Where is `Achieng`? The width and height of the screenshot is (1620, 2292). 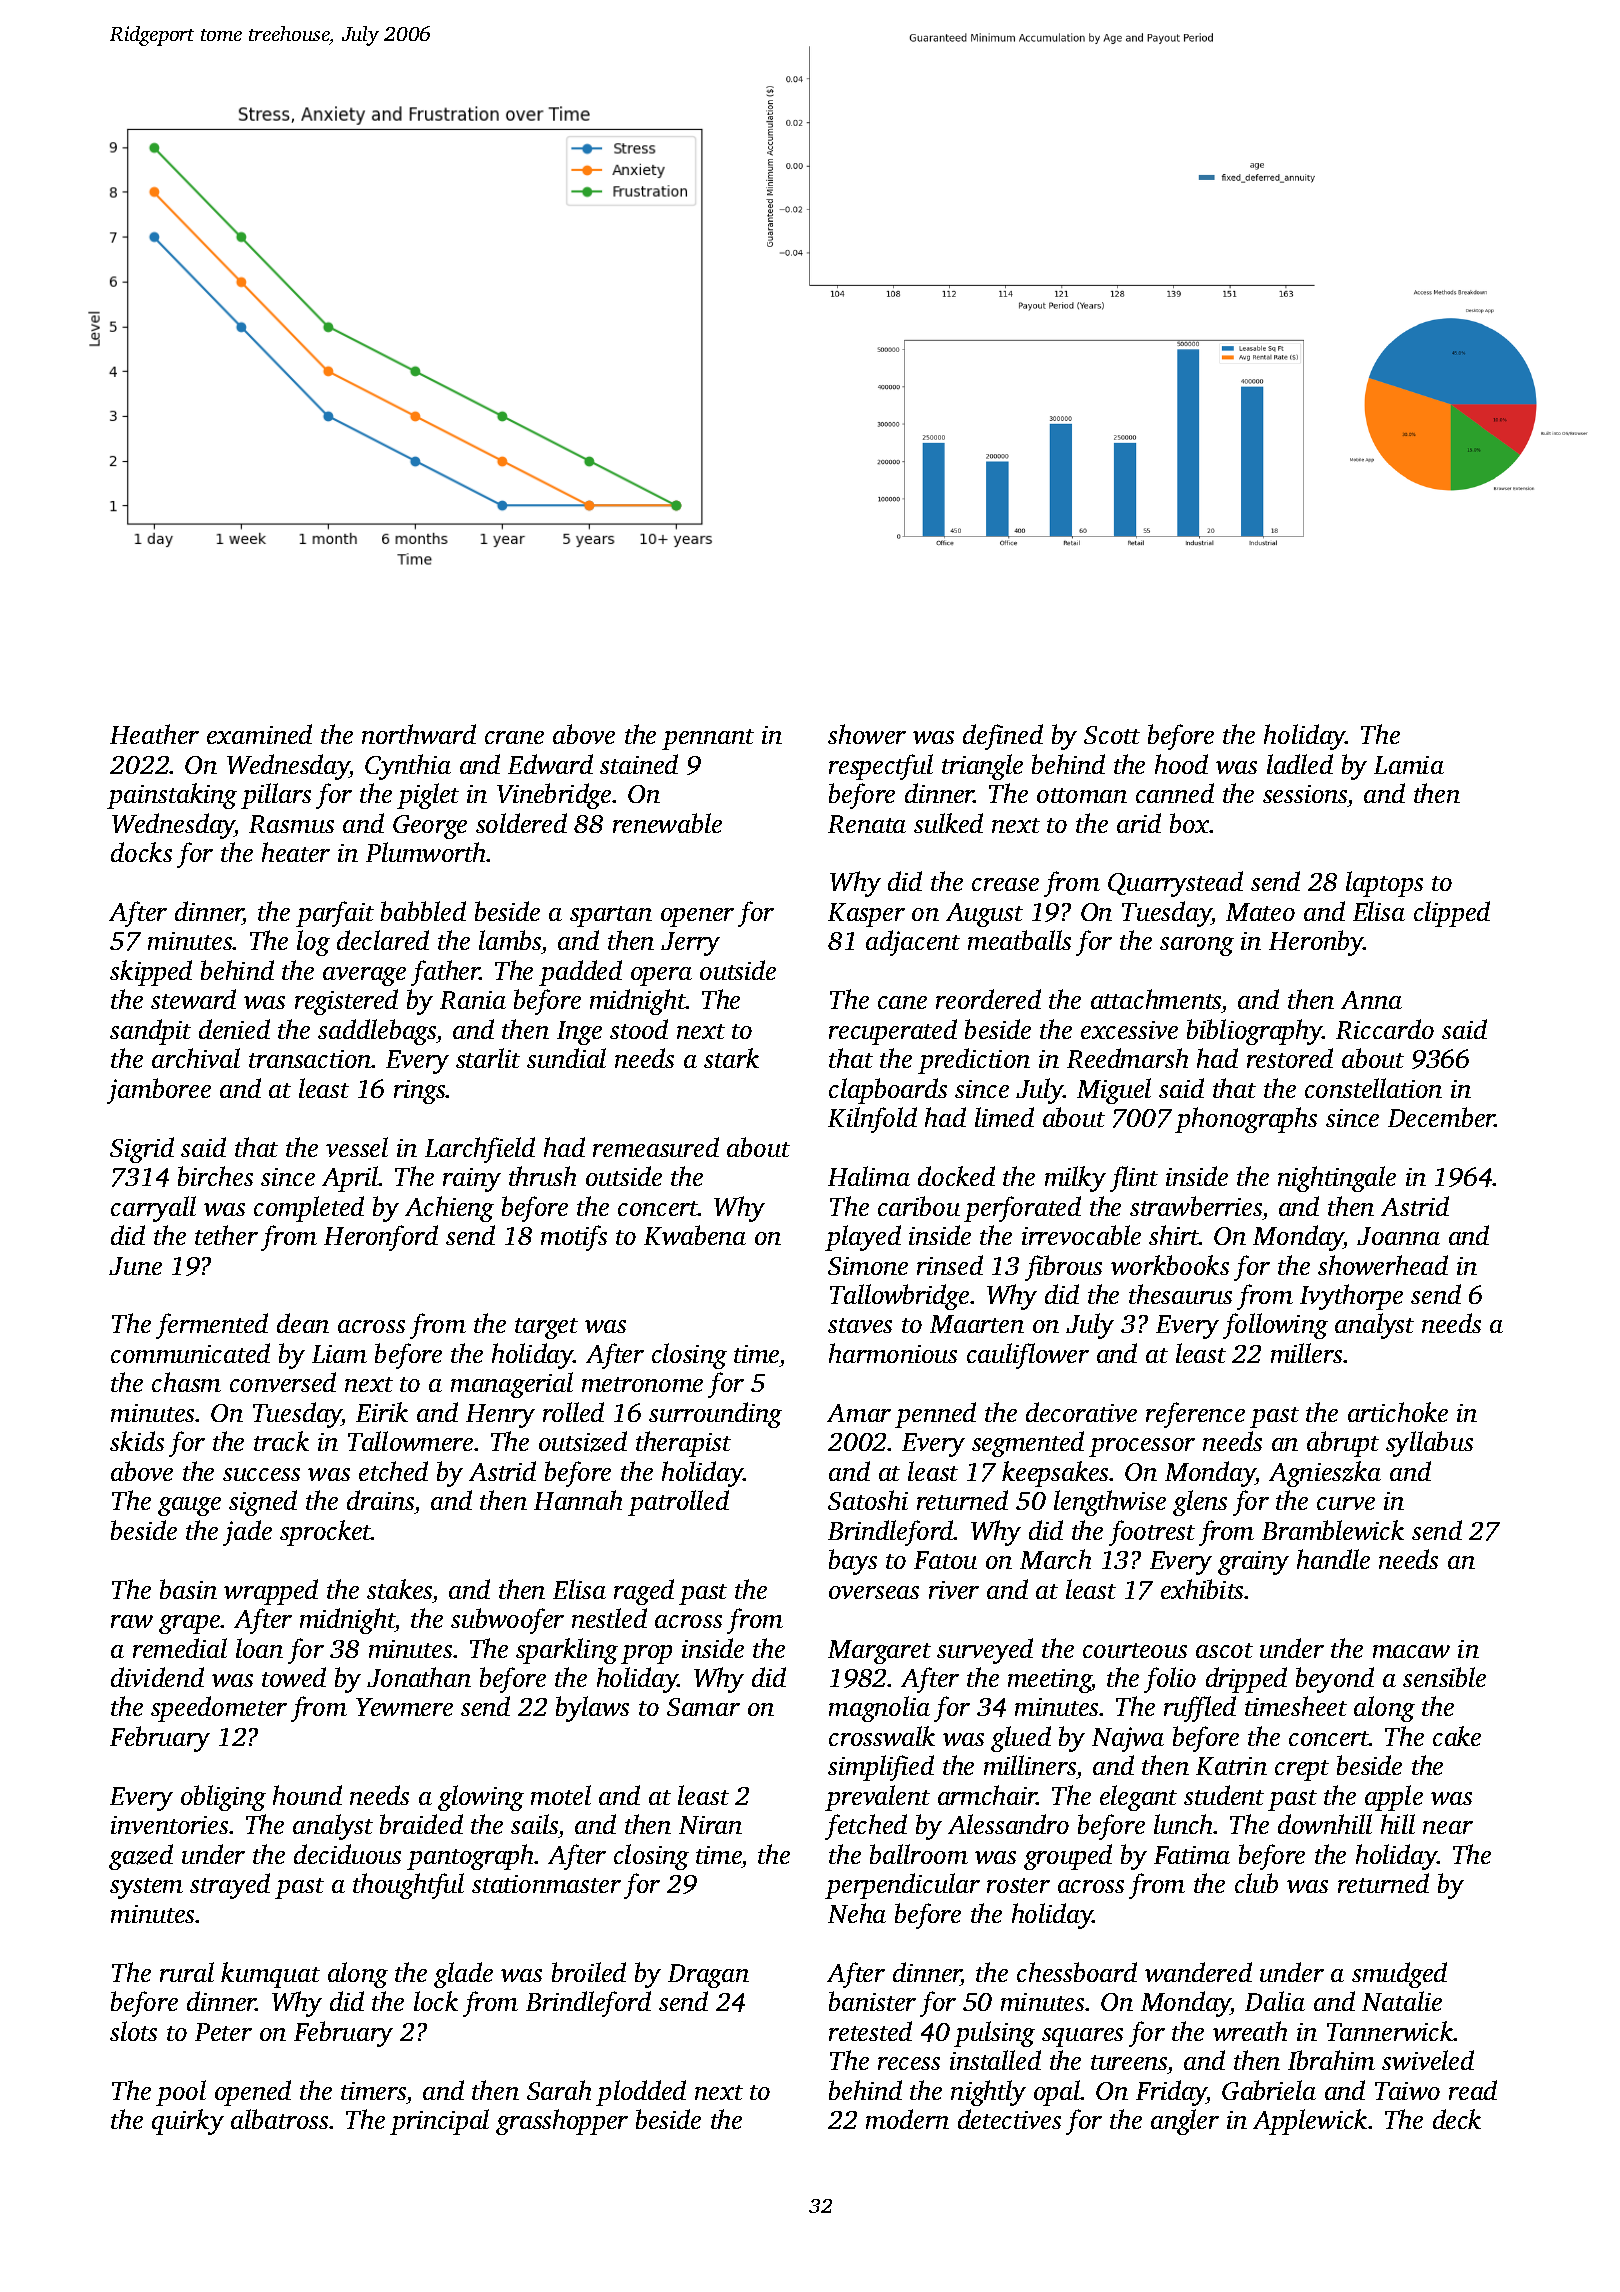
Achieng is located at coordinates (449, 1209).
